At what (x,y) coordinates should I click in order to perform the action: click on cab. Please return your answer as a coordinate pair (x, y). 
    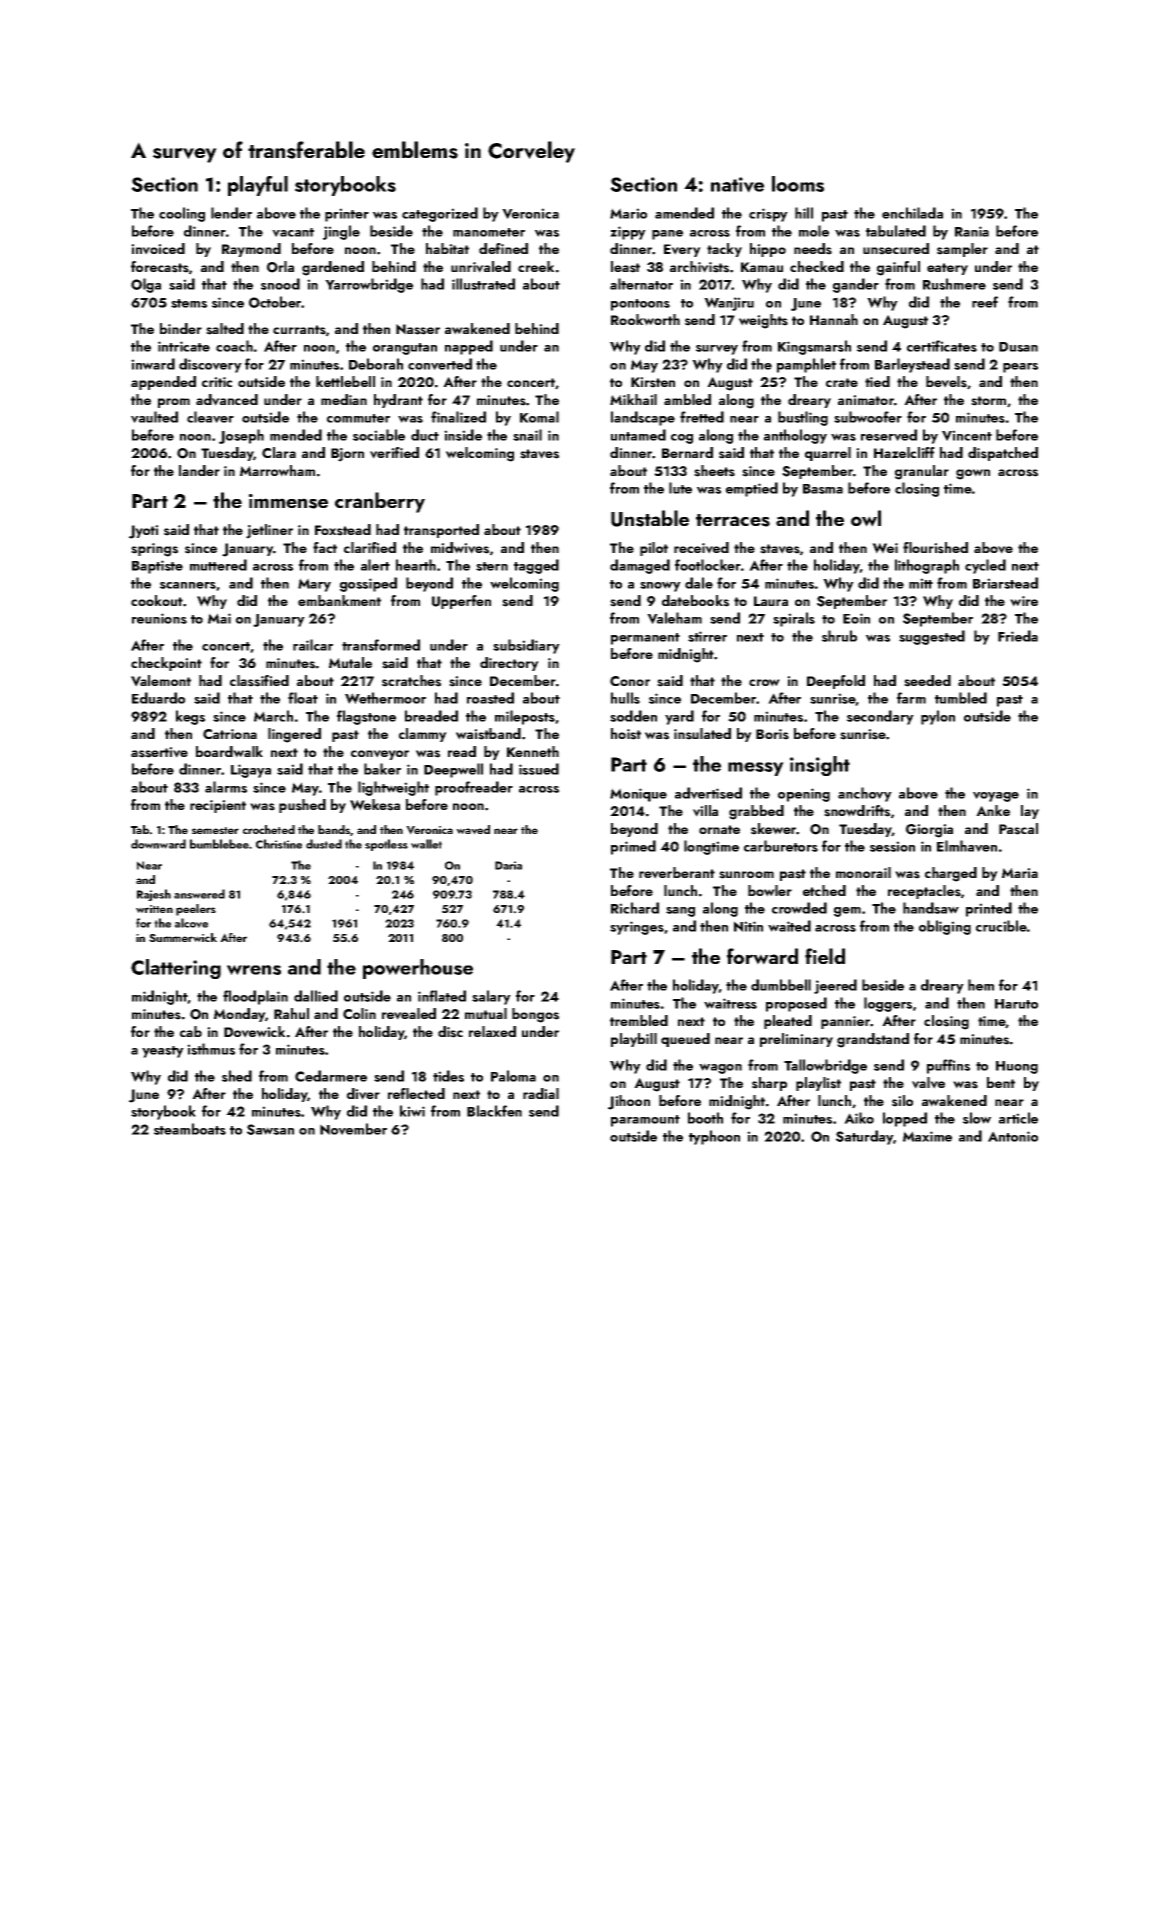
    Looking at the image, I should click on (191, 1031).
